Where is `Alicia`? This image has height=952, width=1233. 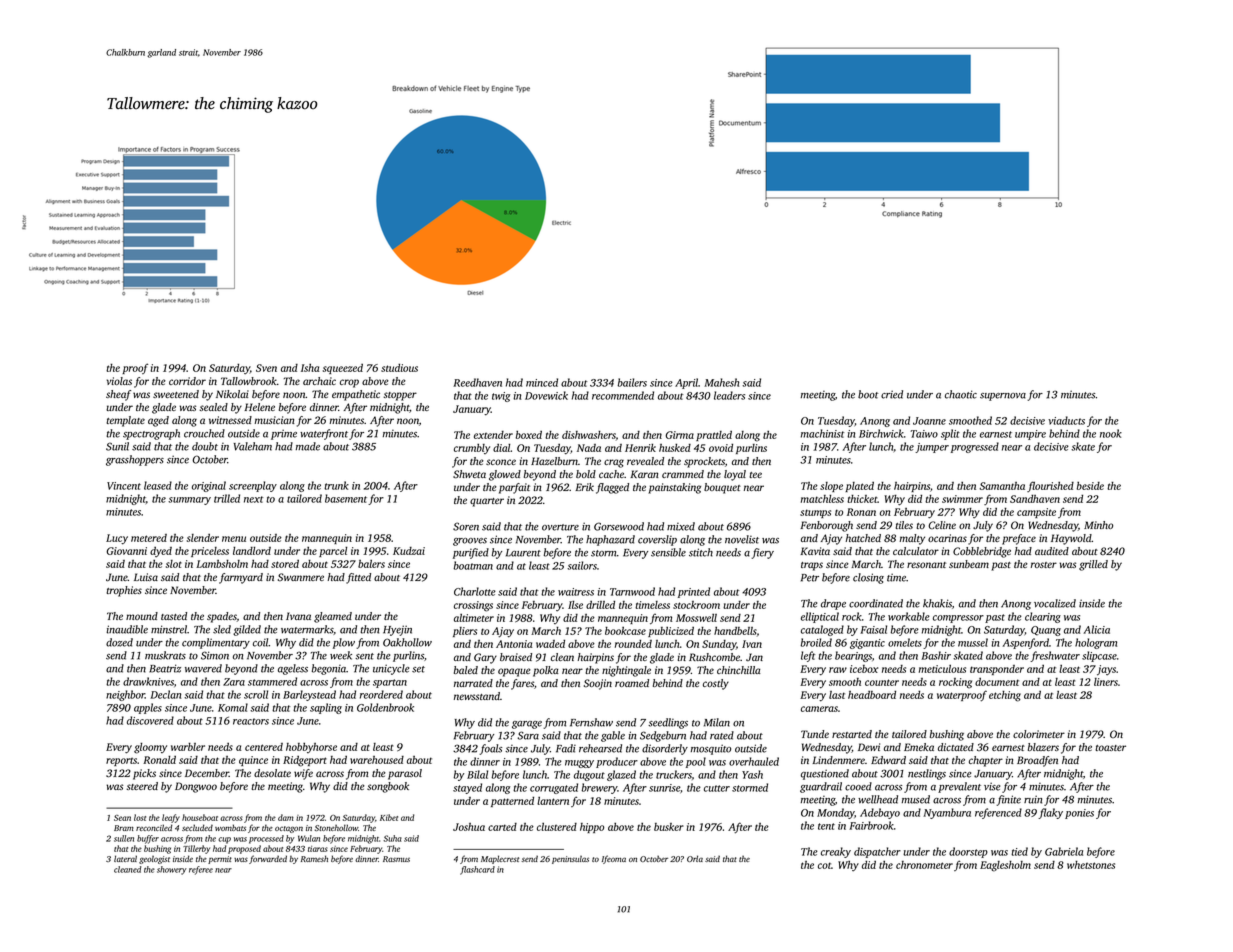 Alicia is located at coordinates (1097, 629).
